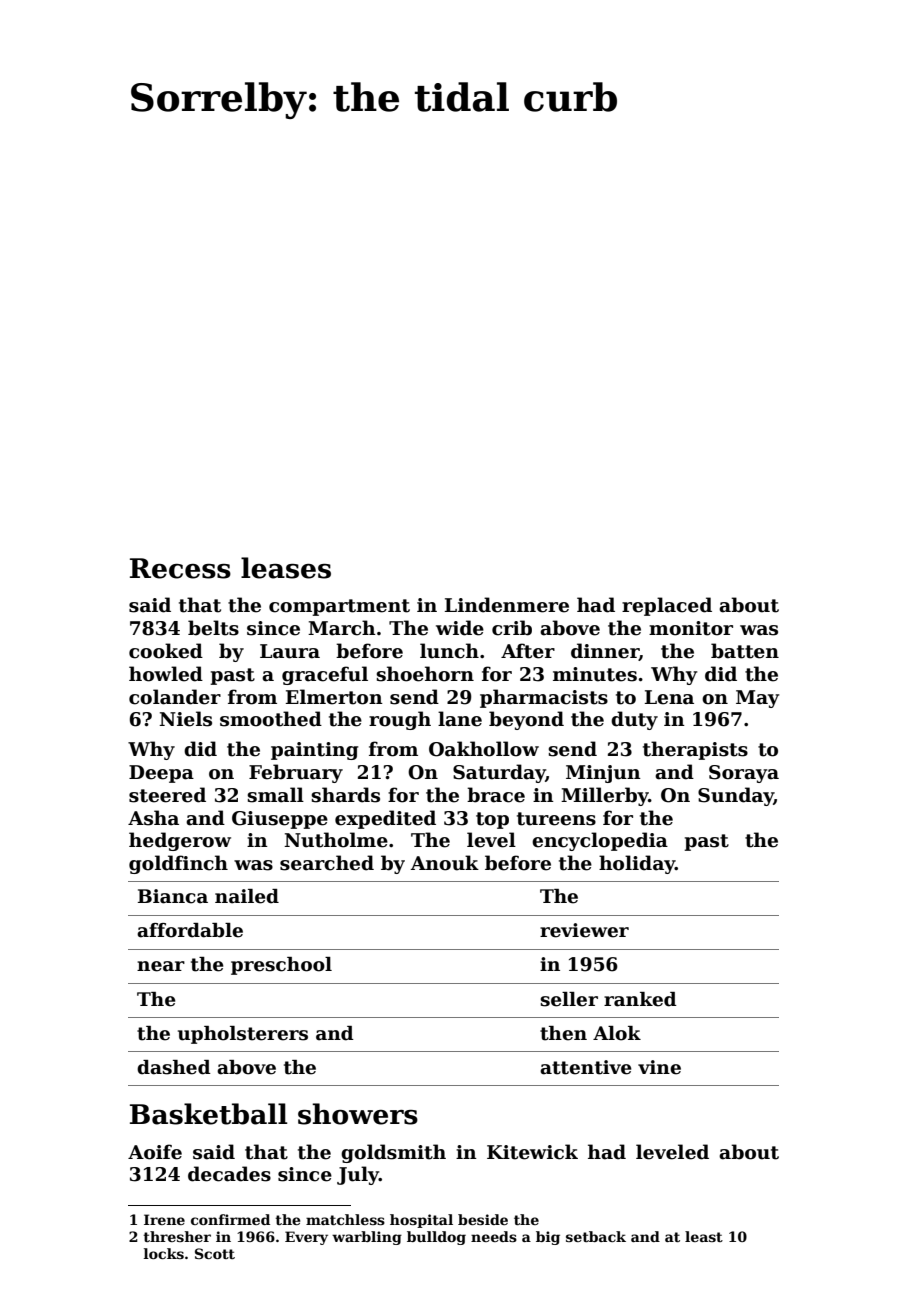  Describe the element at coordinates (367, 1238) in the page. I see `warbling` at that location.
